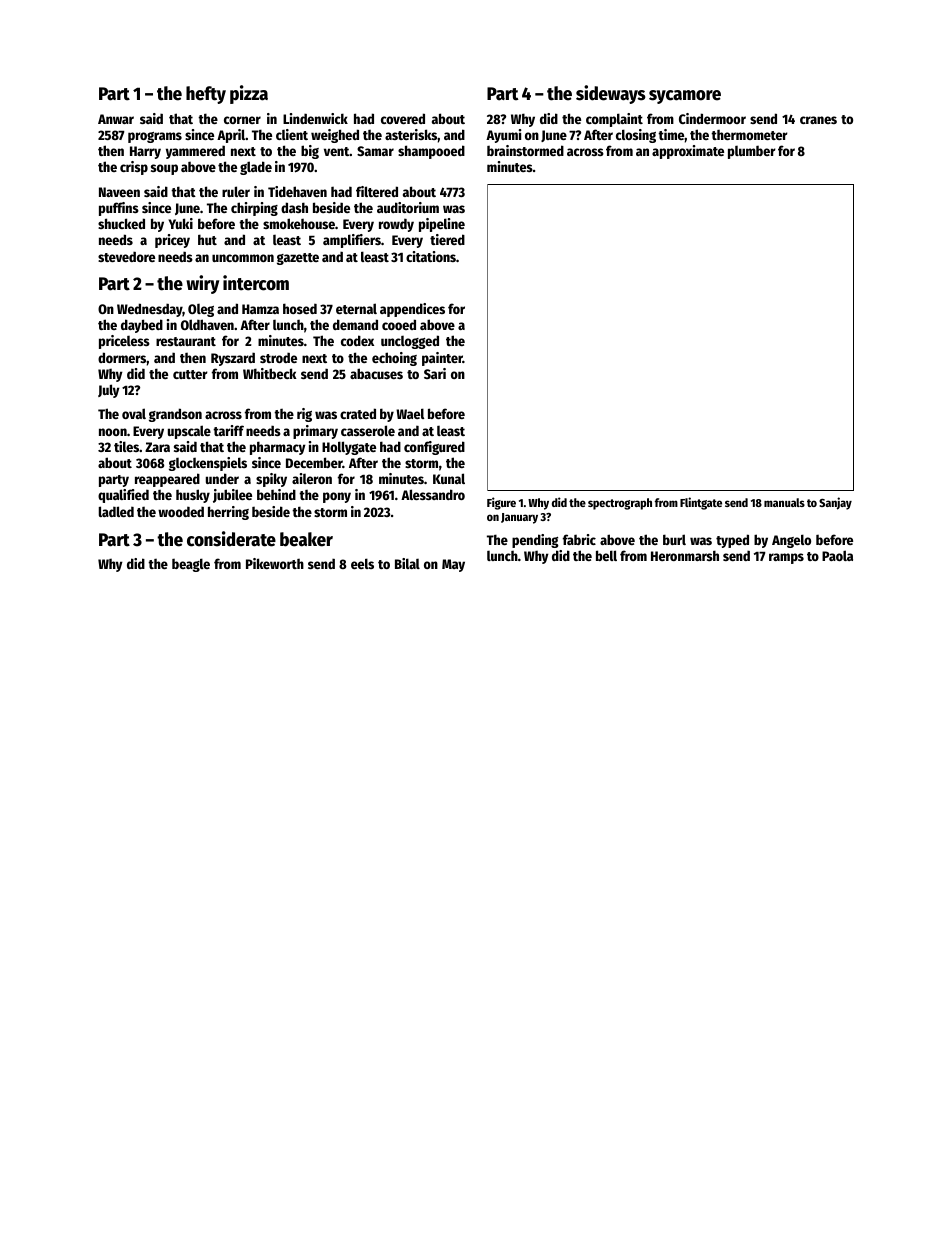 Image resolution: width=952 pixels, height=1233 pixels. What do you see at coordinates (435, 373) in the screenshot?
I see `Sari` at bounding box center [435, 373].
